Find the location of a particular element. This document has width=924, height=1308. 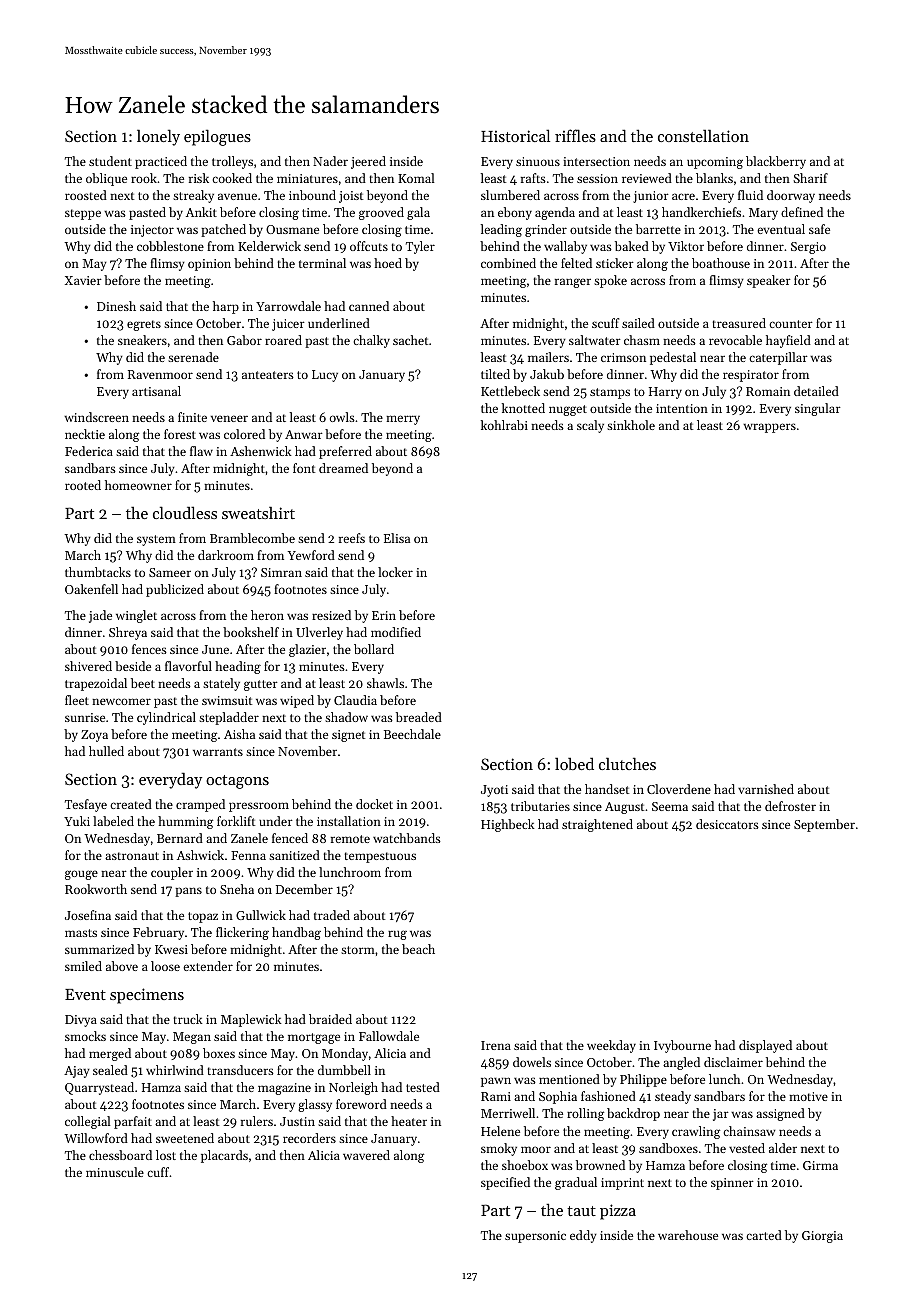

supersonic is located at coordinates (535, 1237).
